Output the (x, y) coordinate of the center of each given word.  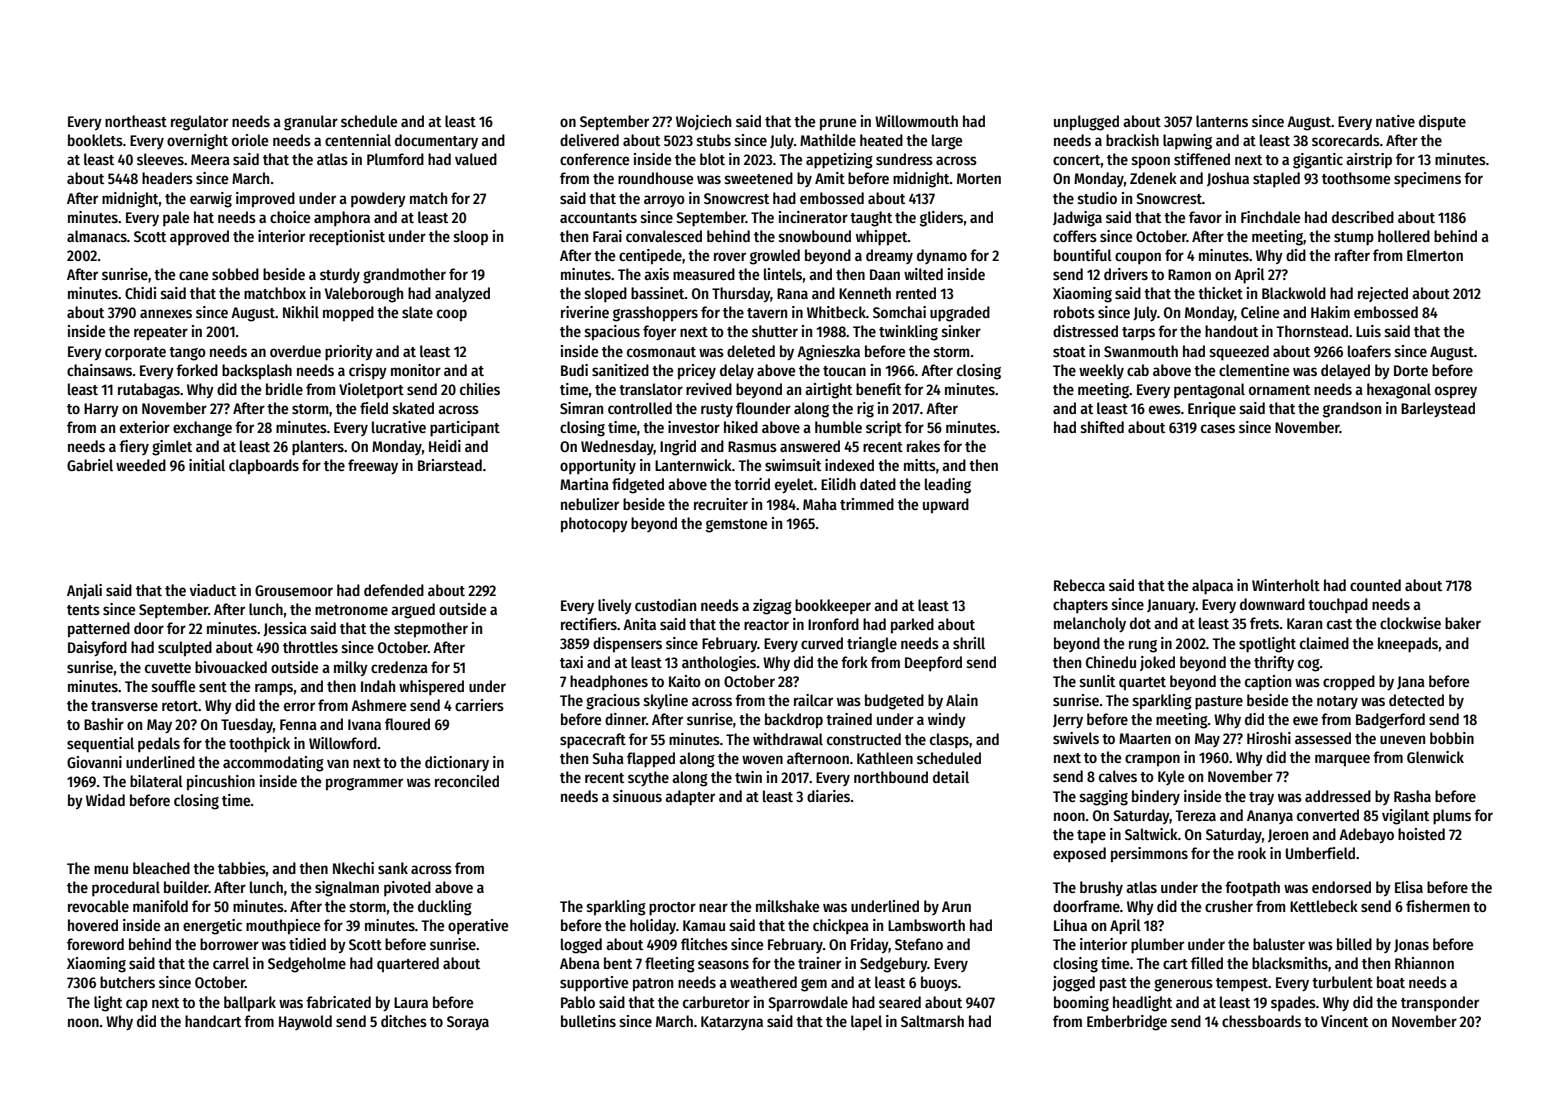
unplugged (1086, 123)
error (299, 706)
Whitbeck (836, 312)
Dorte (1411, 370)
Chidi (140, 293)
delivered (589, 140)
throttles (310, 647)
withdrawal (788, 739)
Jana (1411, 682)
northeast (136, 121)
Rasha (1412, 796)
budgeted (894, 702)
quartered (408, 965)
